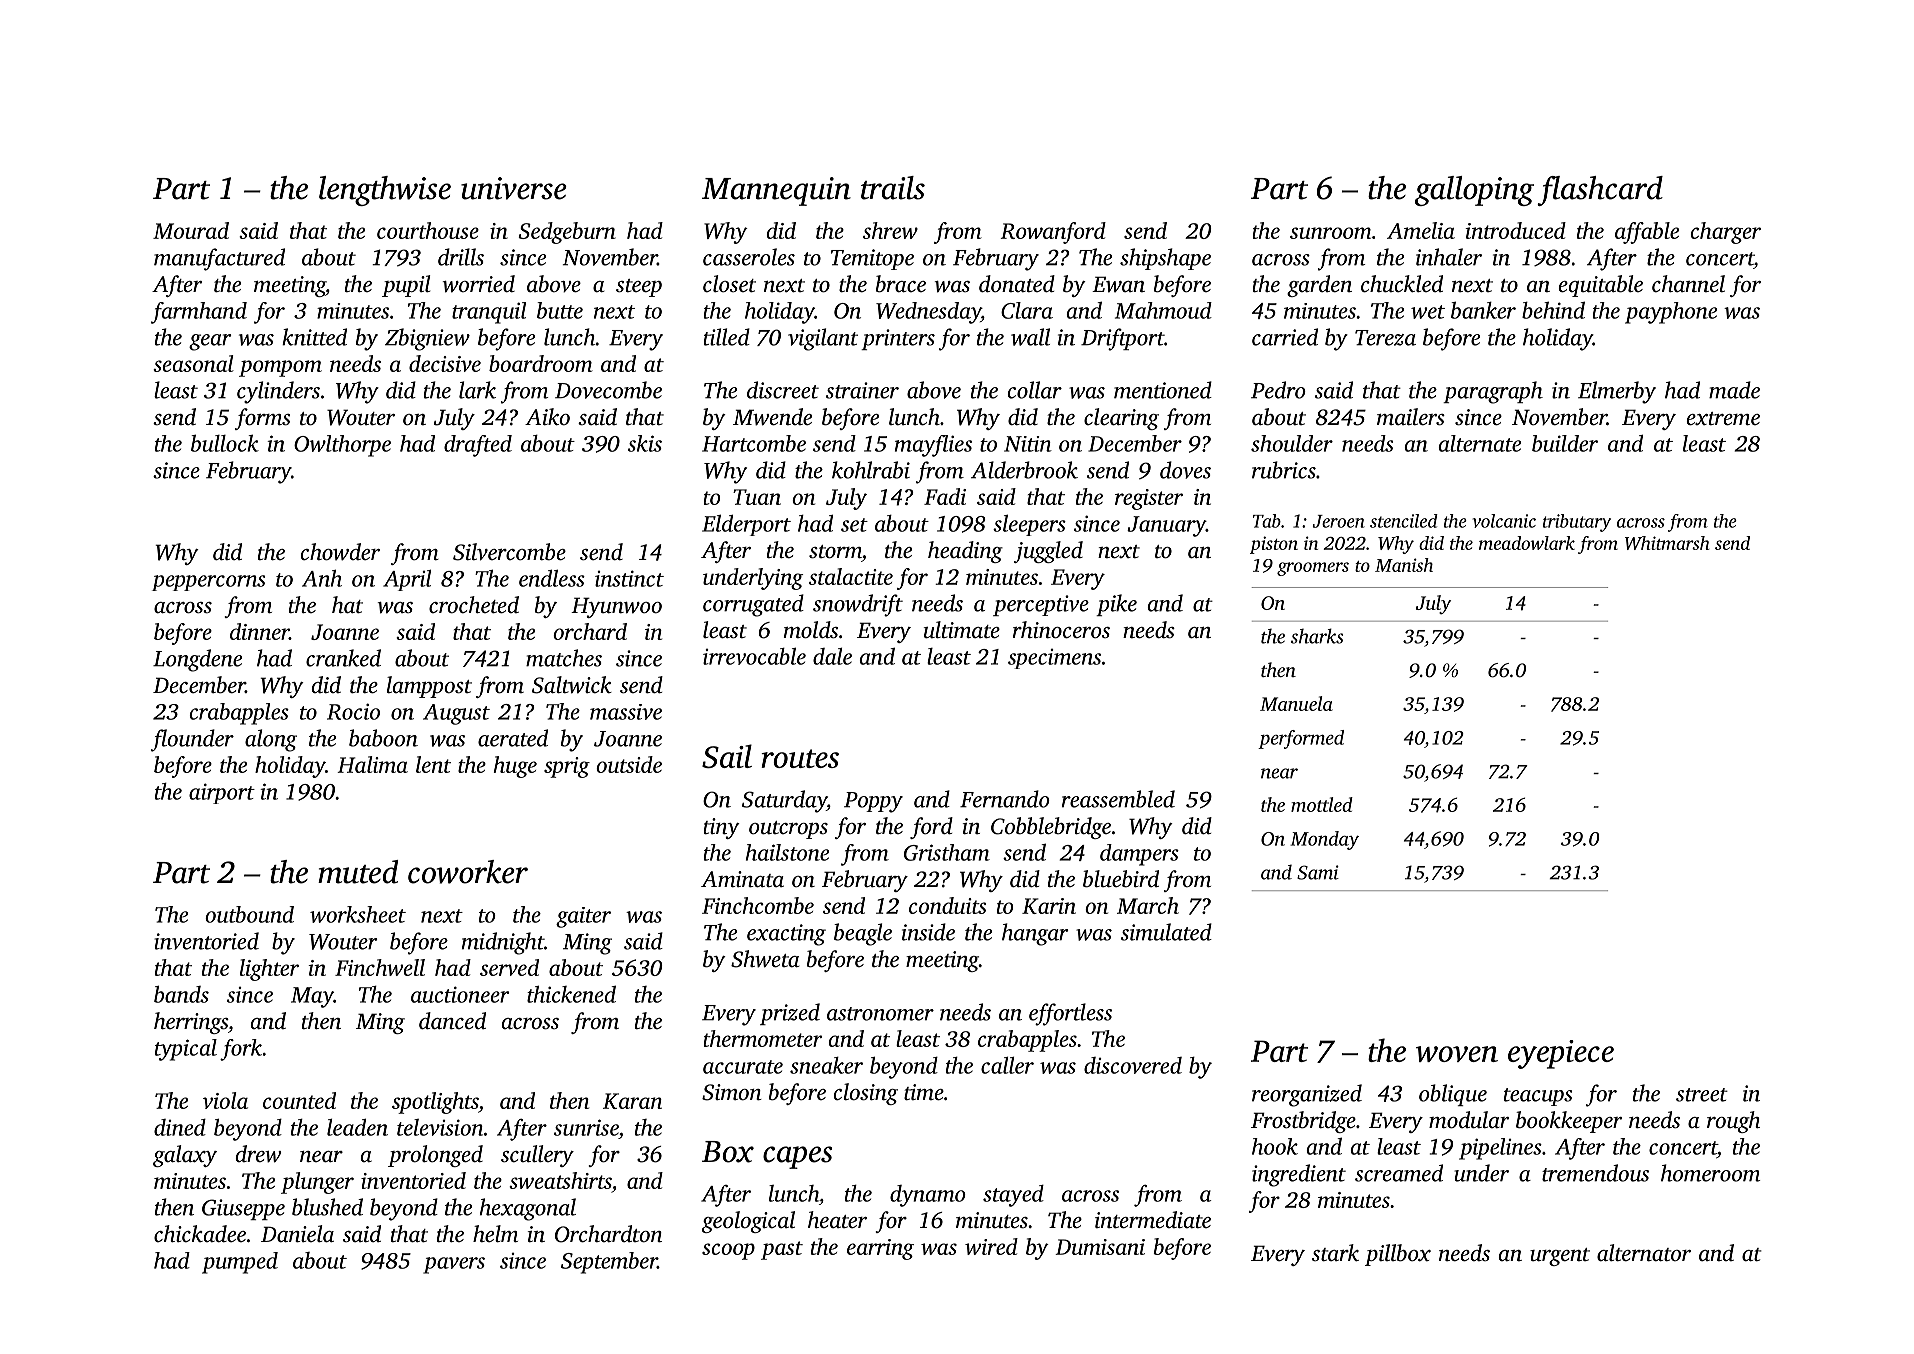 This screenshot has height=1354, width=1914. Describe the element at coordinates (514, 188) in the screenshot. I see `universe` at that location.
